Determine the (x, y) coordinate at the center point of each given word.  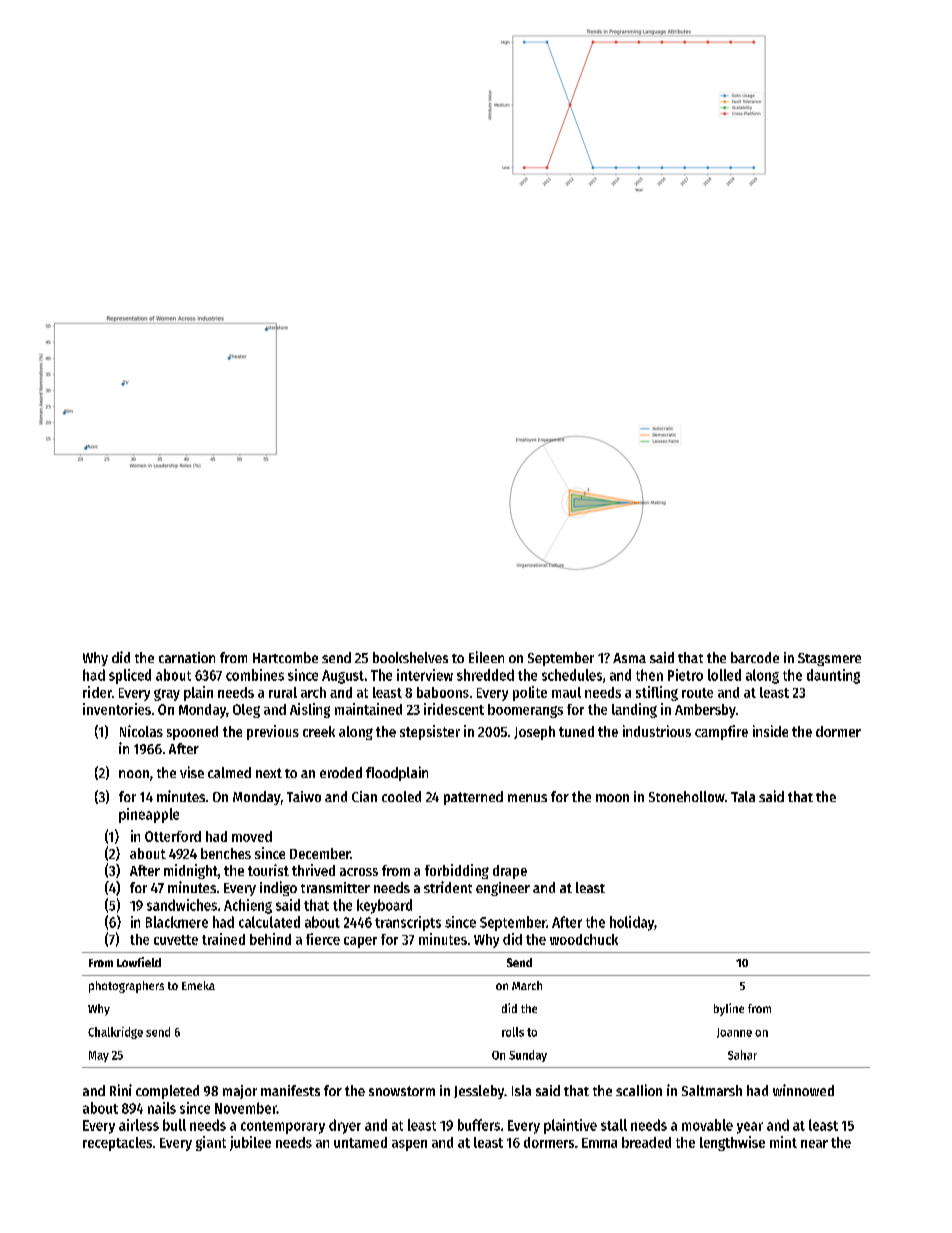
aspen (409, 1145)
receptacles (117, 1144)
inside (770, 731)
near (814, 1144)
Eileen (486, 657)
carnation (187, 657)
